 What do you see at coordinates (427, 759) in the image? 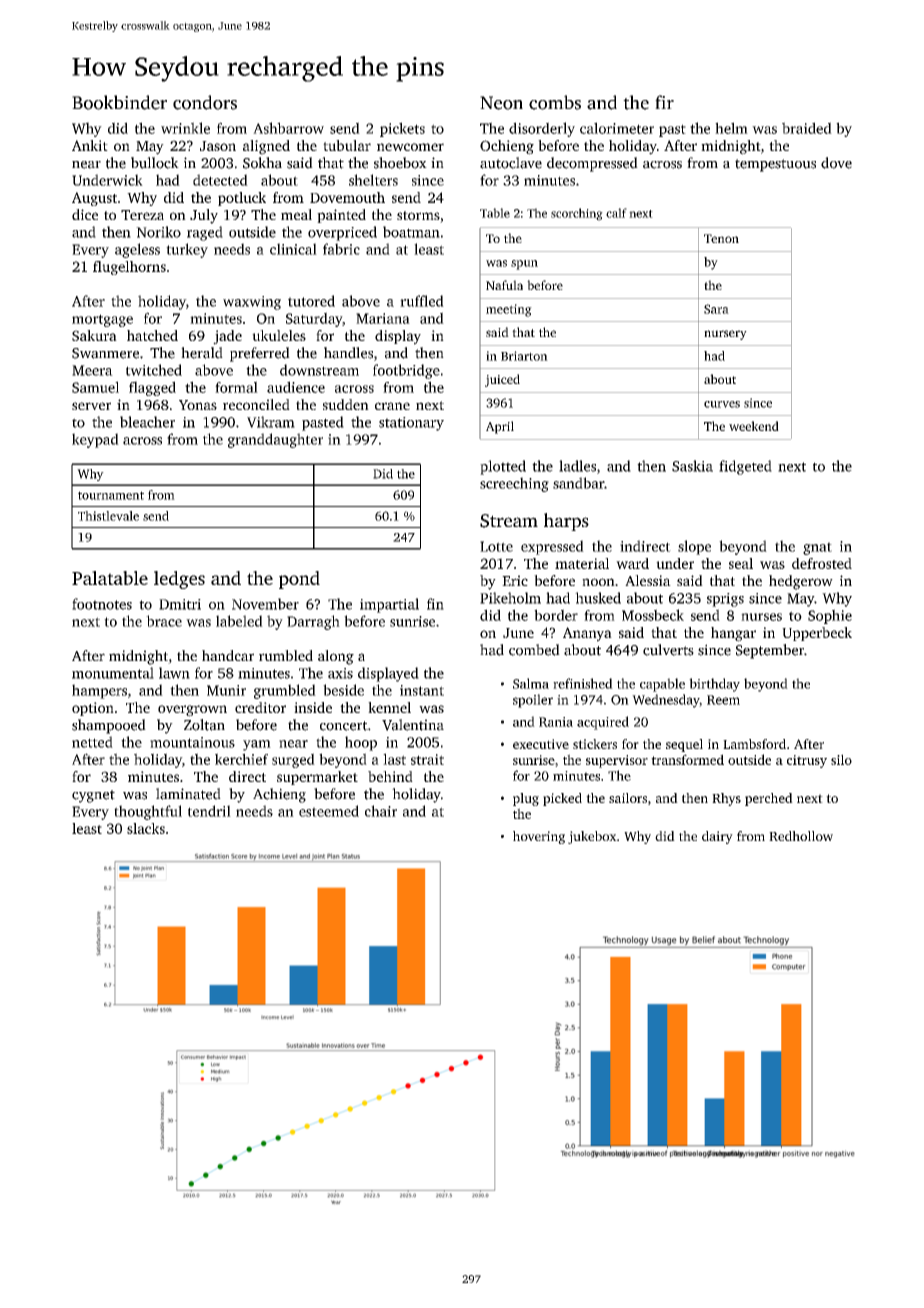
I see `strait` at bounding box center [427, 759].
